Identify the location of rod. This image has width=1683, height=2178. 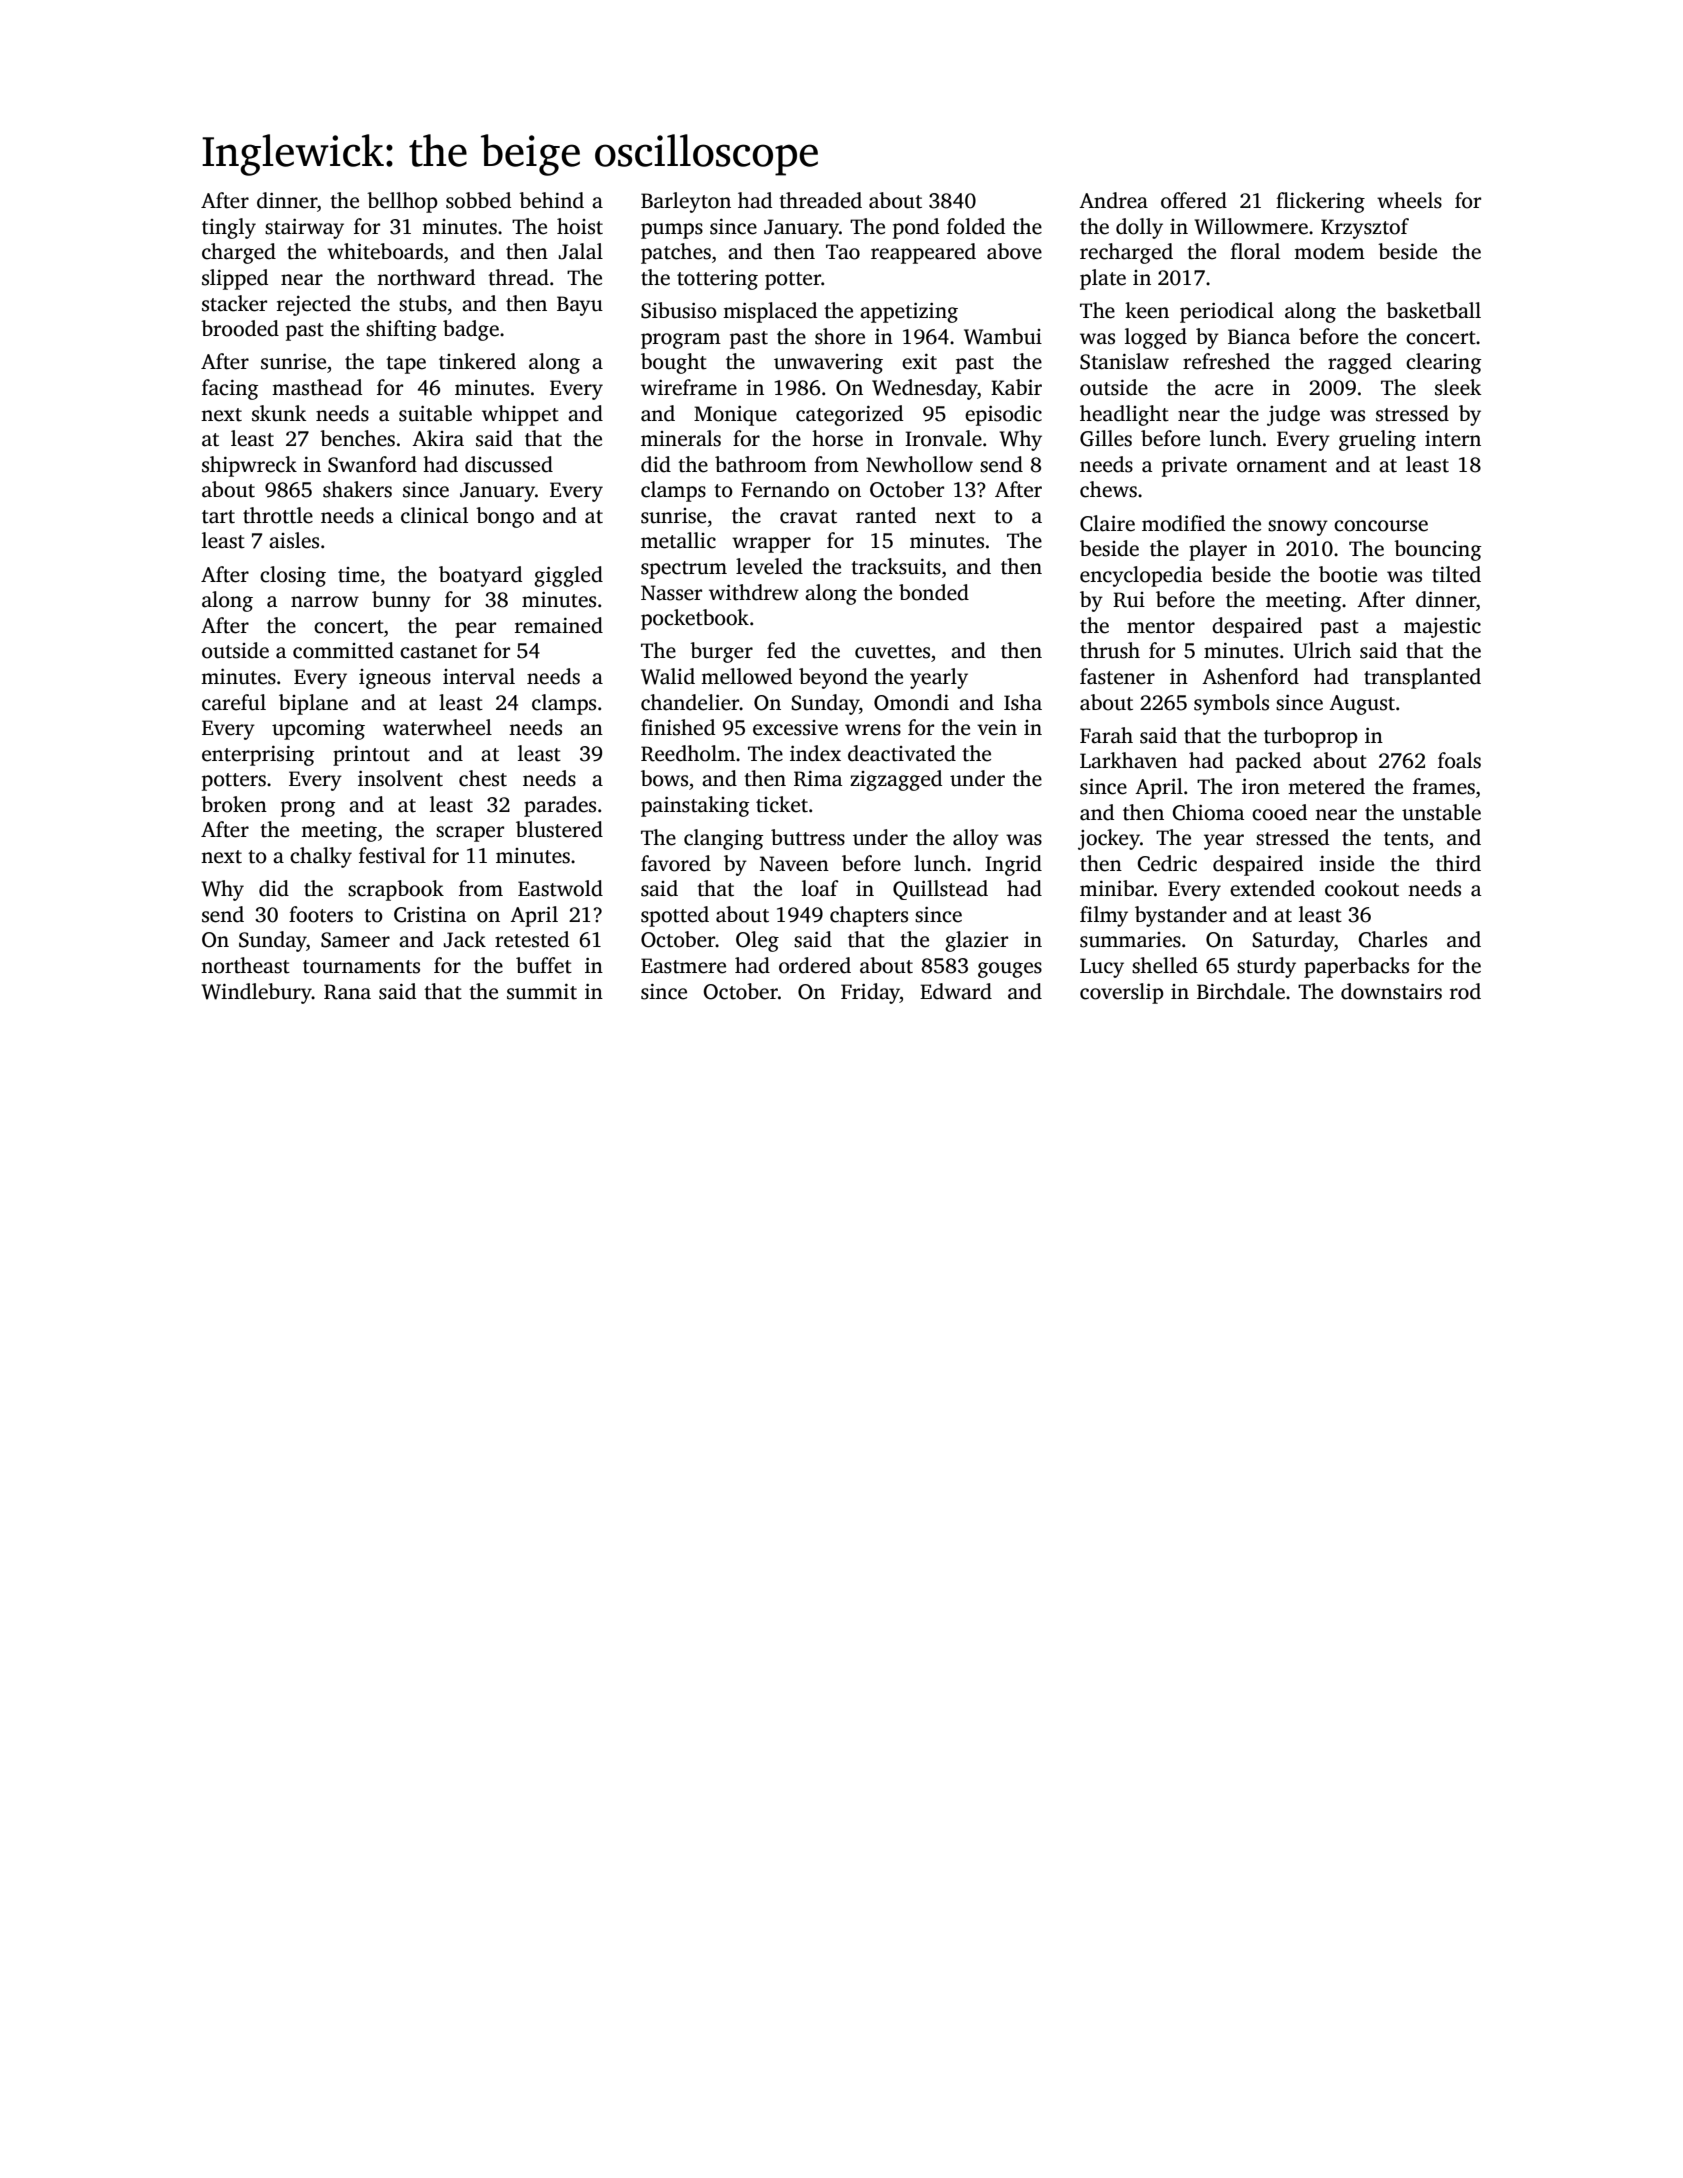
(1465, 991).
